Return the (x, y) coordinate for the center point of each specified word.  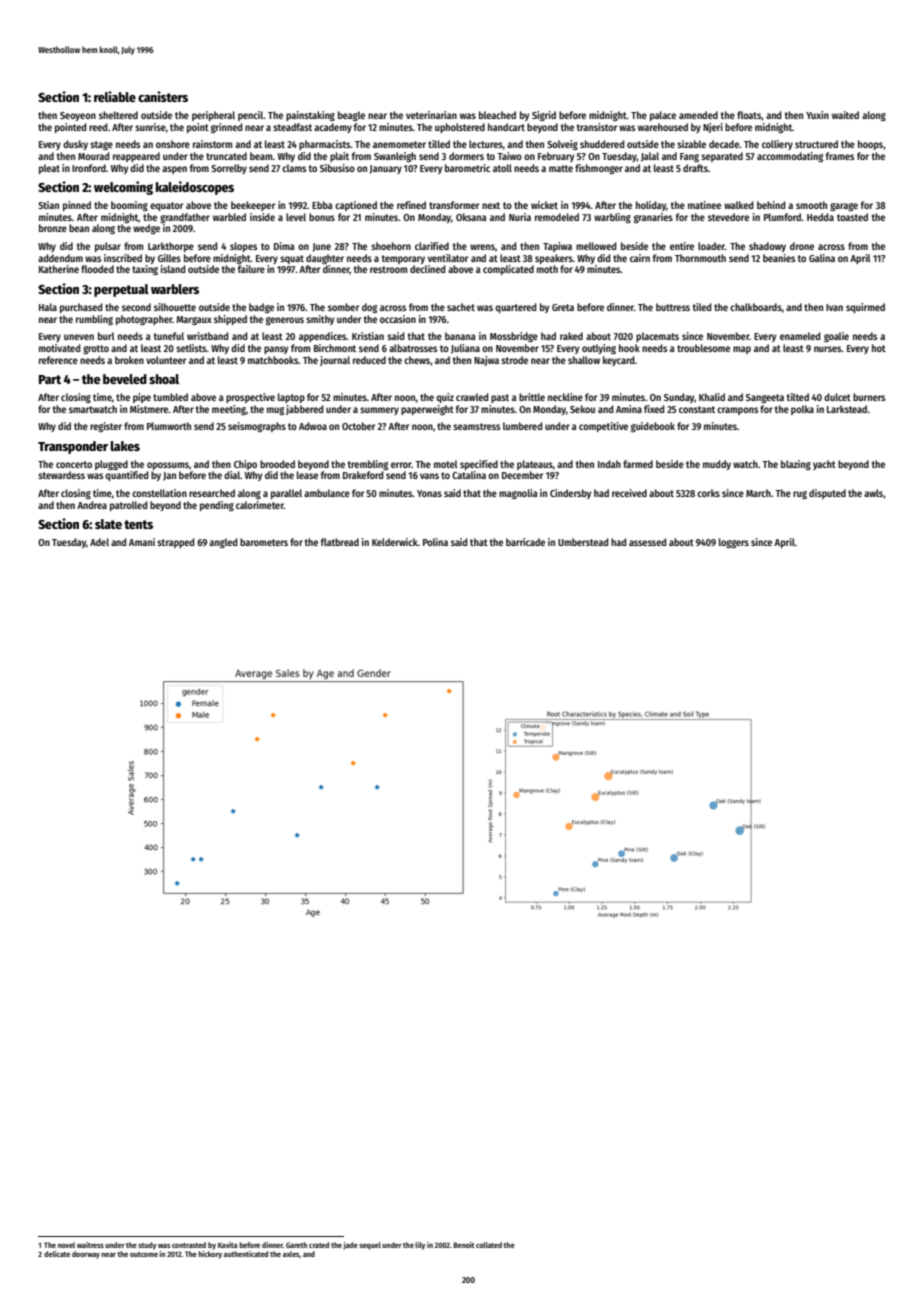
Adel (99, 542)
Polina (435, 542)
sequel (370, 1246)
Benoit (464, 1245)
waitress (90, 1245)
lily (420, 1246)
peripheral (213, 116)
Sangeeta (765, 398)
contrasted (189, 1245)
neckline (565, 397)
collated (489, 1245)
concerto (74, 464)
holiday (651, 206)
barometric (467, 168)
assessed (647, 542)
